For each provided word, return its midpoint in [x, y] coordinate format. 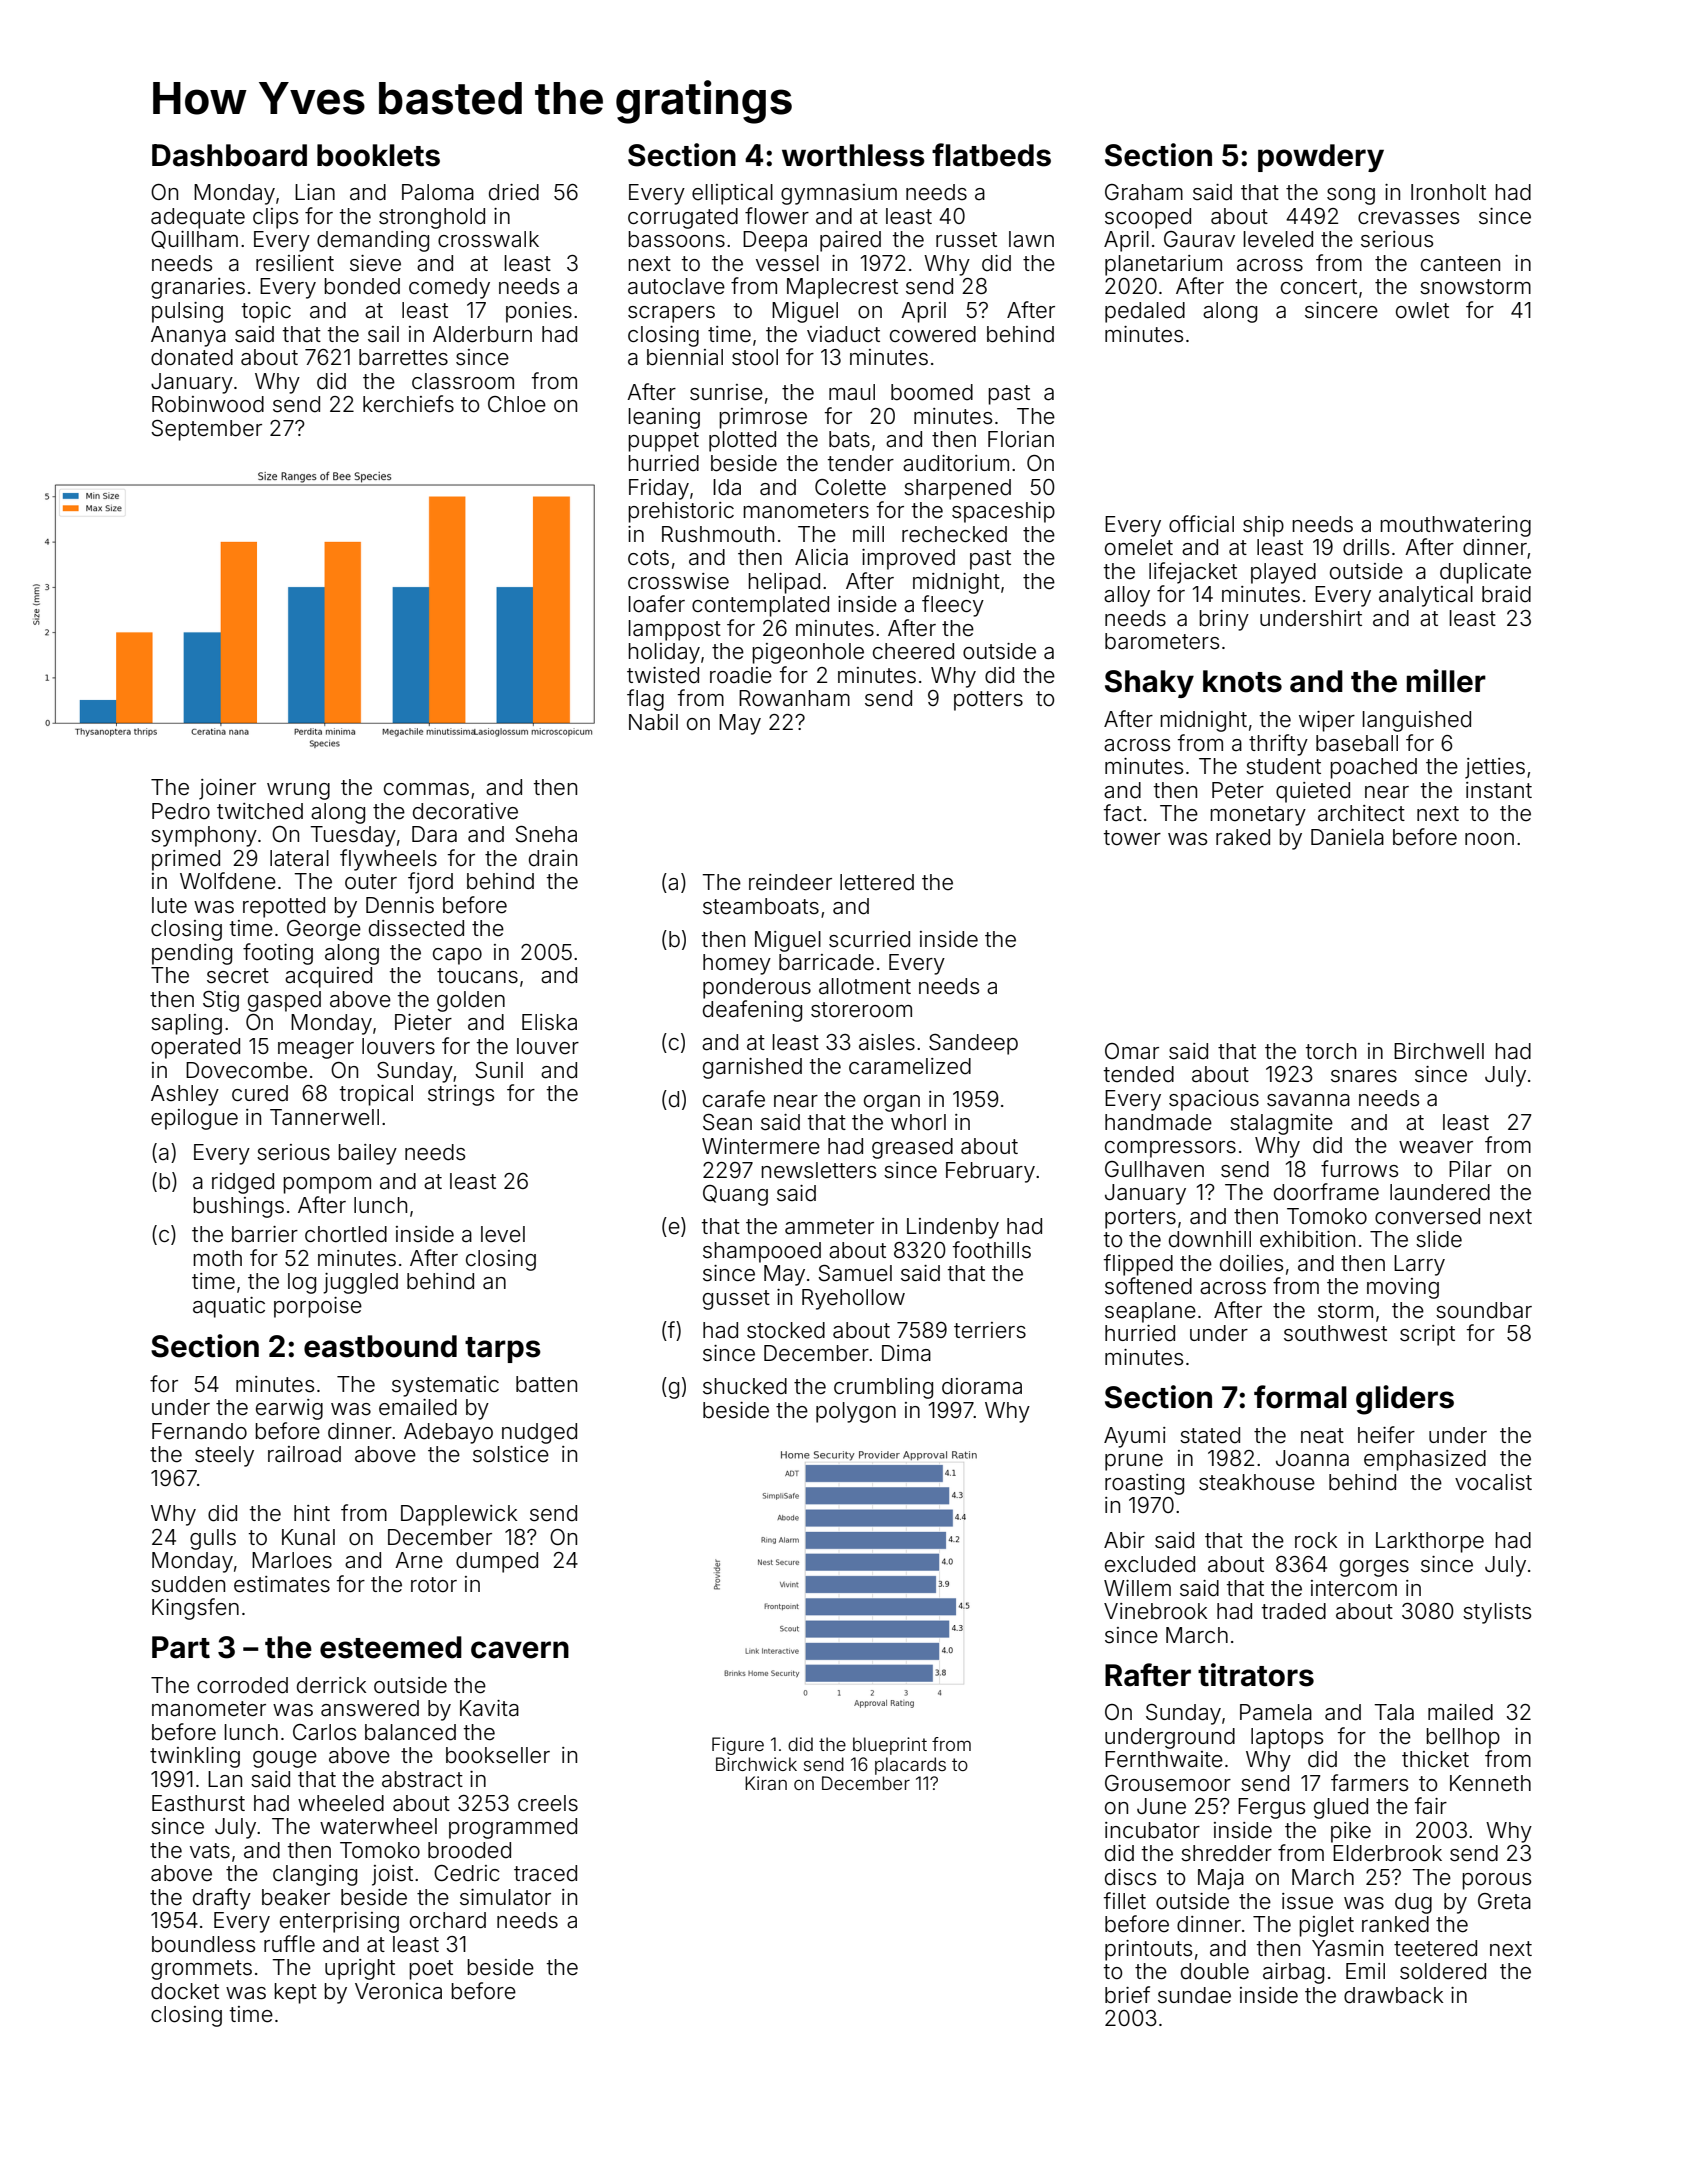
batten [546, 1384]
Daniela [1347, 837]
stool [755, 357]
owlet [1422, 310]
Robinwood [208, 404]
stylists [1497, 1613]
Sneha [546, 834]
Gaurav [1199, 239]
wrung [298, 791]
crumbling [883, 1388]
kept [295, 1993]
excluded [1150, 1564]
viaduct [843, 334]
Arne [419, 1560]
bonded [362, 286]
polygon [856, 1412]
